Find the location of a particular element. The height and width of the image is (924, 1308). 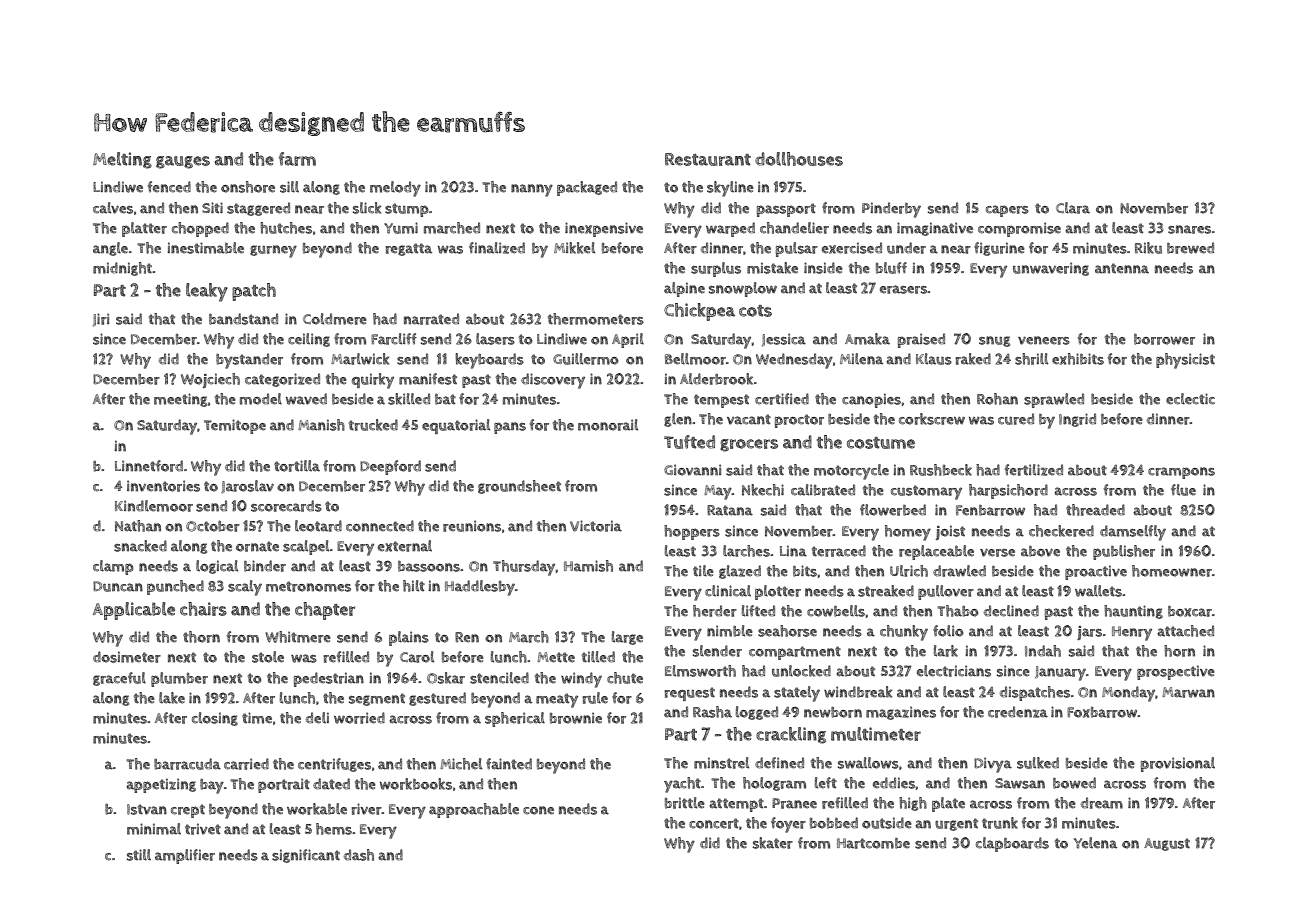

ornate is located at coordinates (257, 546).
